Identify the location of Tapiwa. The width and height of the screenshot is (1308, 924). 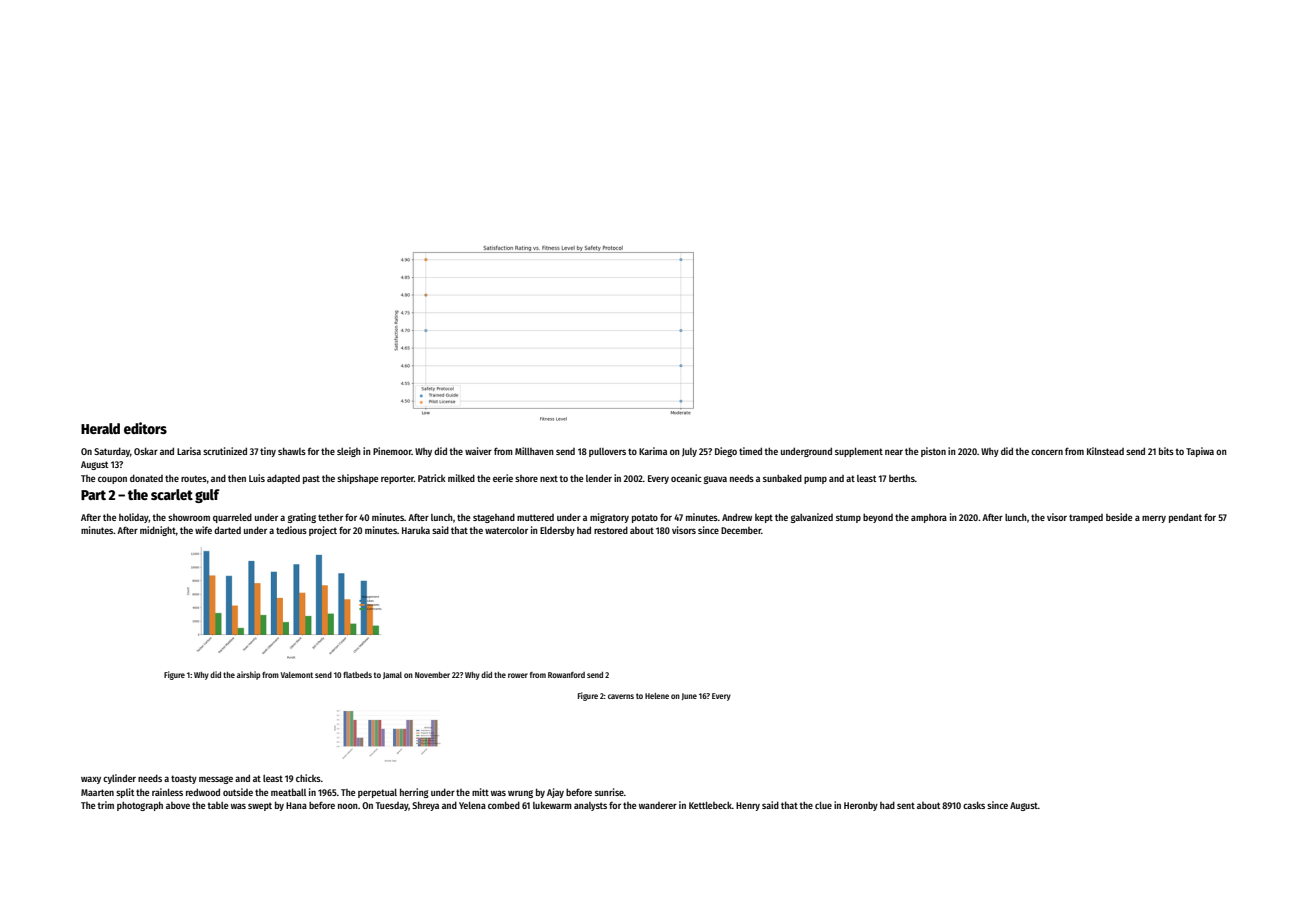
(1200, 452).
